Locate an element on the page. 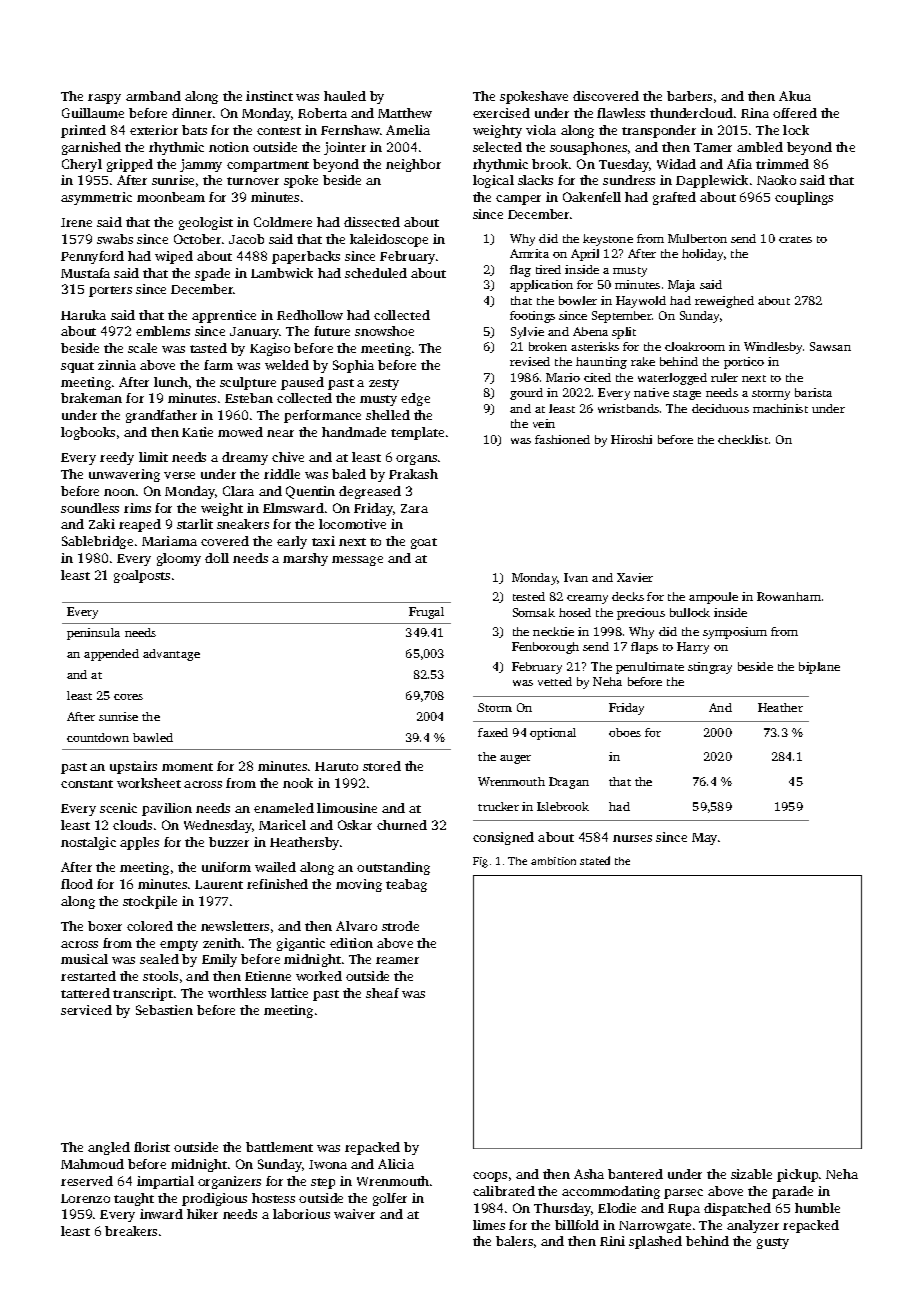 The width and height of the page is (924, 1308). reweighed is located at coordinates (724, 302).
